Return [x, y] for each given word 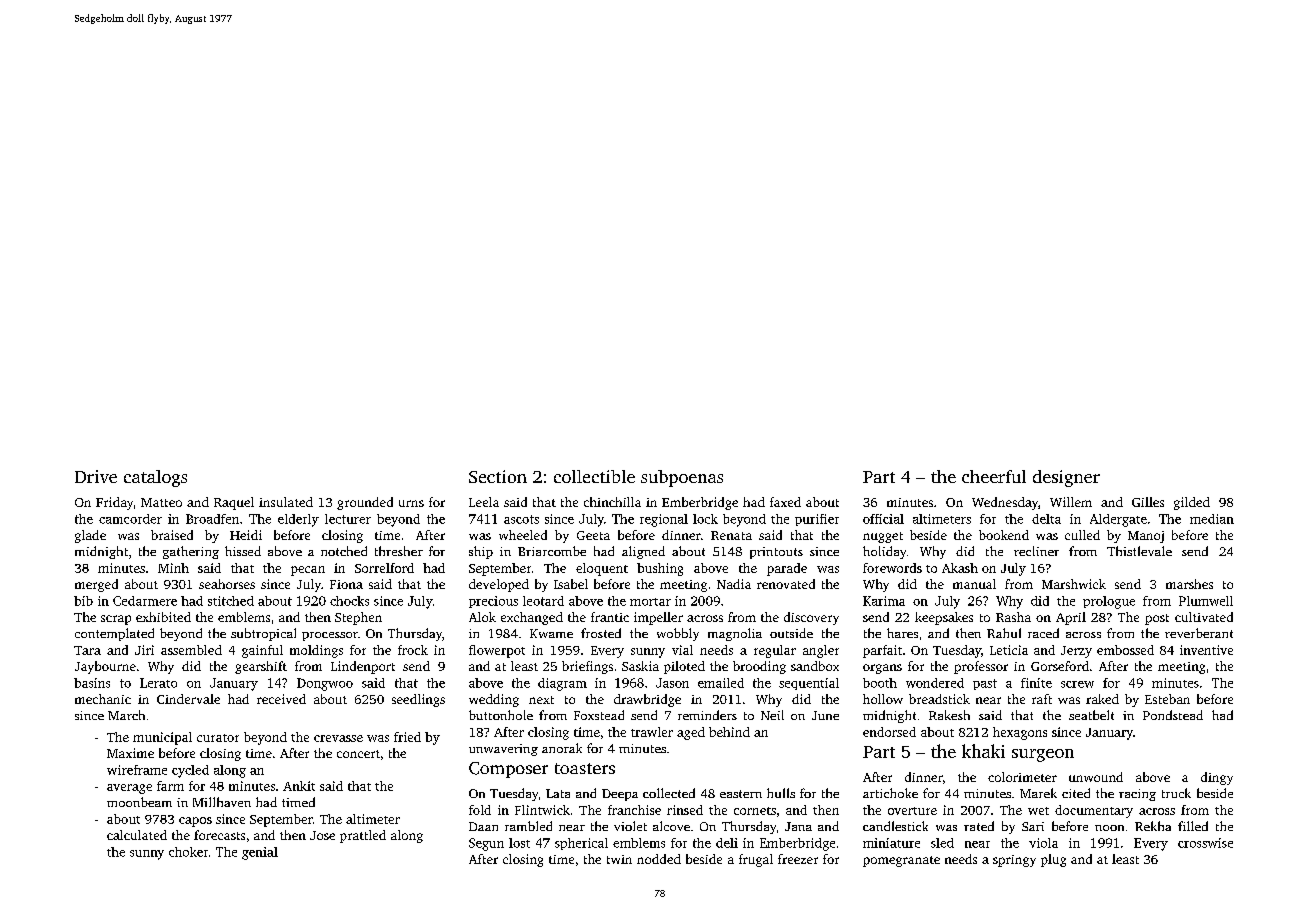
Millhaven [222, 802]
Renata [731, 535]
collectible [594, 476]
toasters [585, 768]
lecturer [348, 519]
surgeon [1043, 755]
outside [791, 633]
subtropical [263, 634]
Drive [96, 476]
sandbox [815, 666]
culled [1082, 535]
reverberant [1199, 633]
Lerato [158, 683]
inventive [1206, 650]
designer [1066, 478]
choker [188, 852]
